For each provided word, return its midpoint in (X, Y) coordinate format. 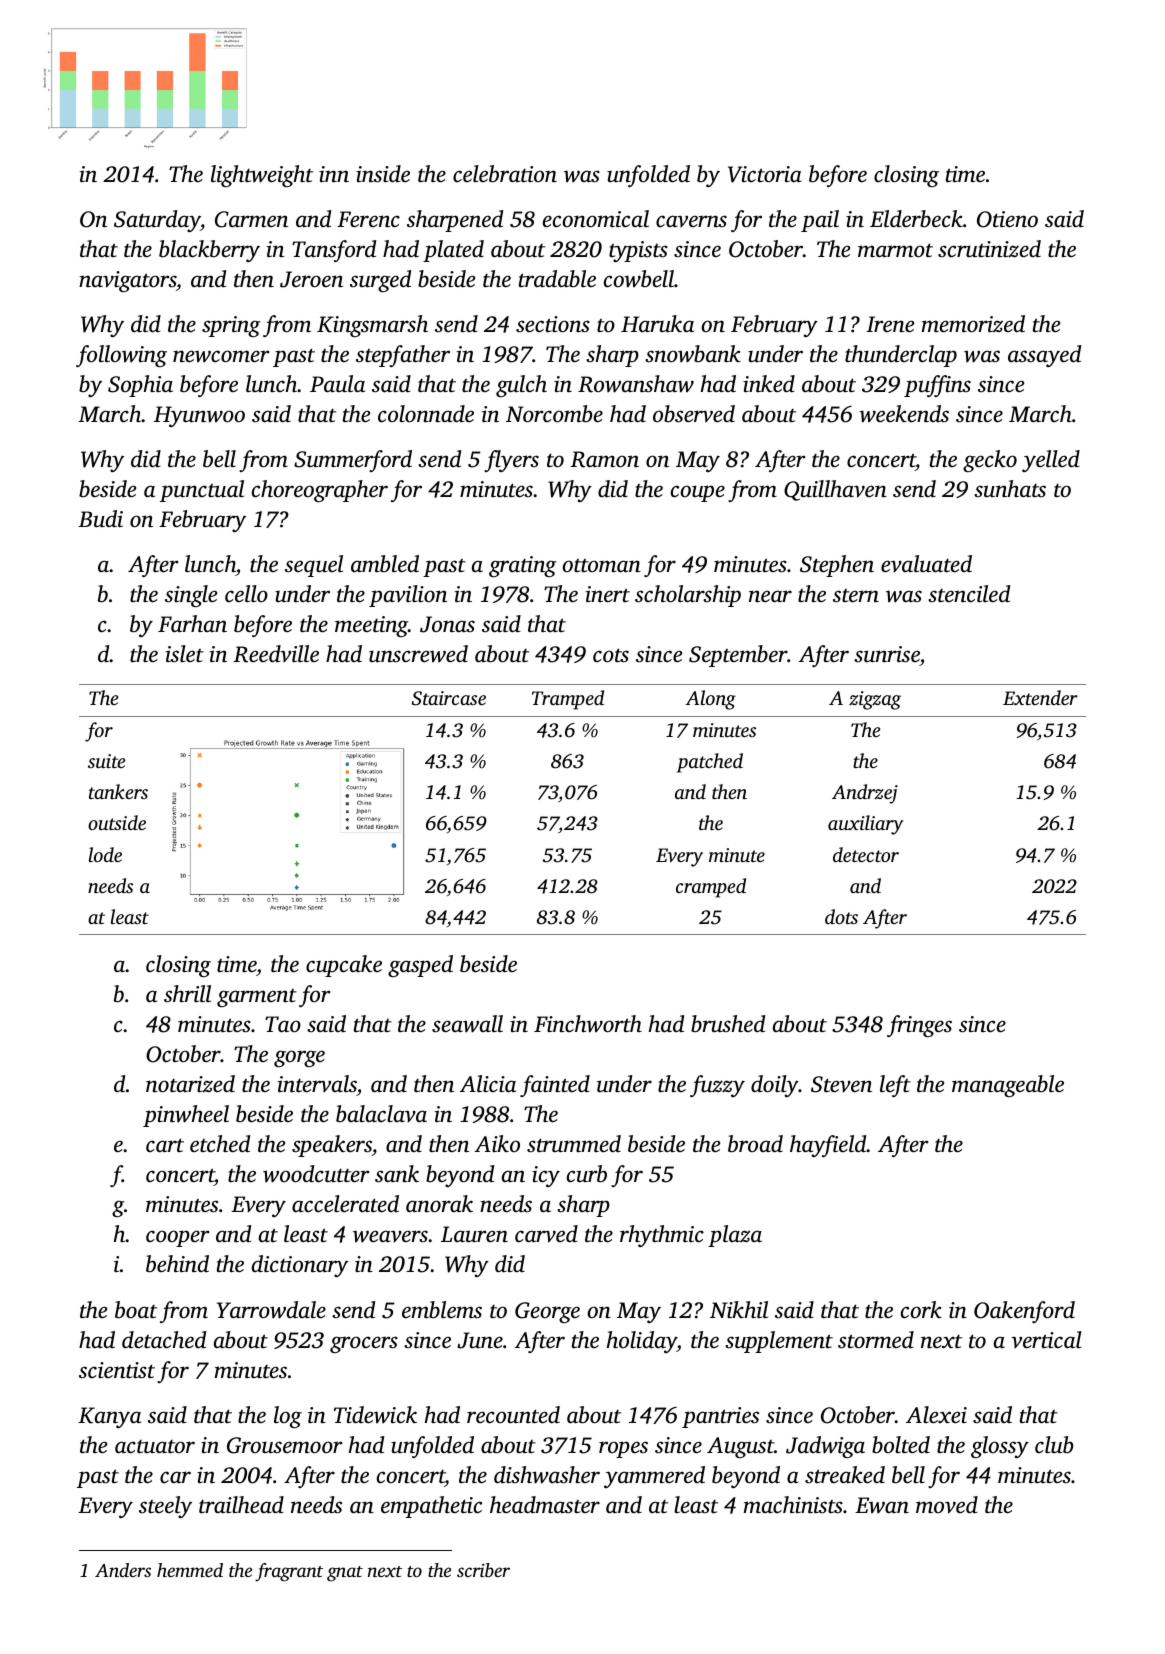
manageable (1008, 1086)
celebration (505, 174)
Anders (123, 1570)
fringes (919, 1026)
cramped (711, 888)
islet (184, 653)
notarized (190, 1084)
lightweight (262, 176)
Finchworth (588, 1024)
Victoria (765, 174)
